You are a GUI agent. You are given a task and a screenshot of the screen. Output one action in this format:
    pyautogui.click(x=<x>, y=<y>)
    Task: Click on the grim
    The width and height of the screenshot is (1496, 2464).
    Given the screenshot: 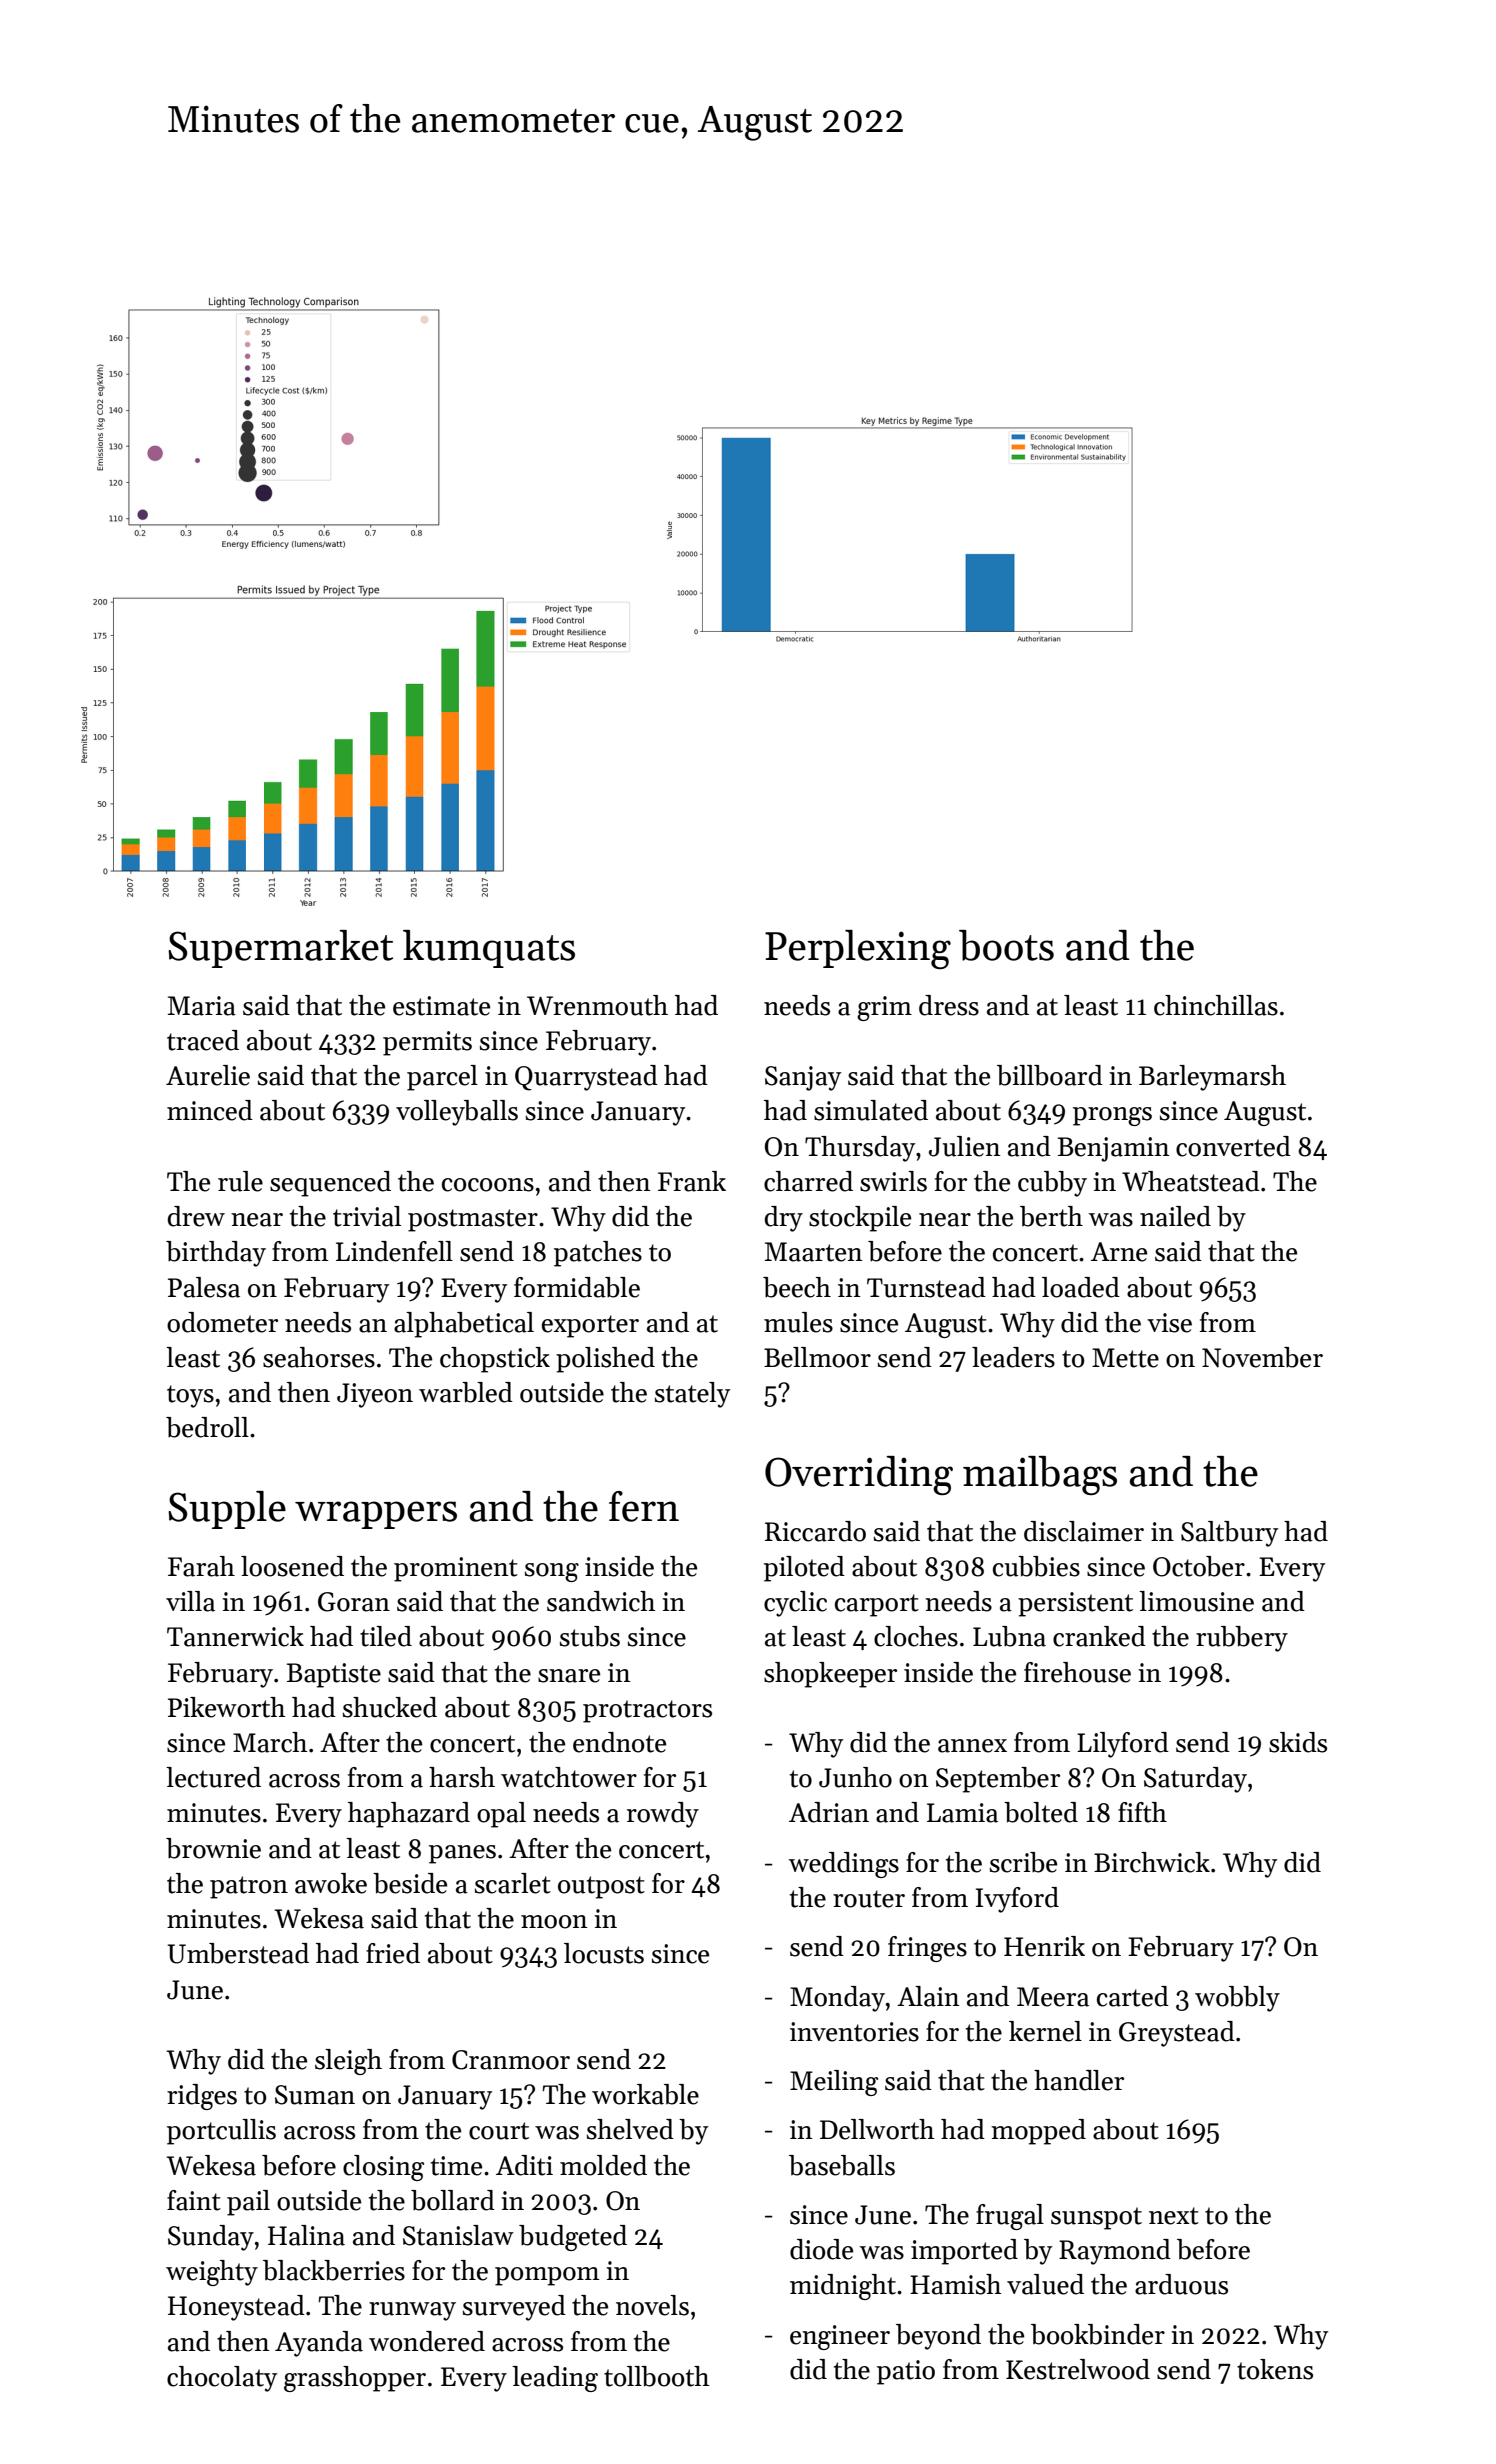 What is the action you would take?
    pyautogui.click(x=884, y=1008)
